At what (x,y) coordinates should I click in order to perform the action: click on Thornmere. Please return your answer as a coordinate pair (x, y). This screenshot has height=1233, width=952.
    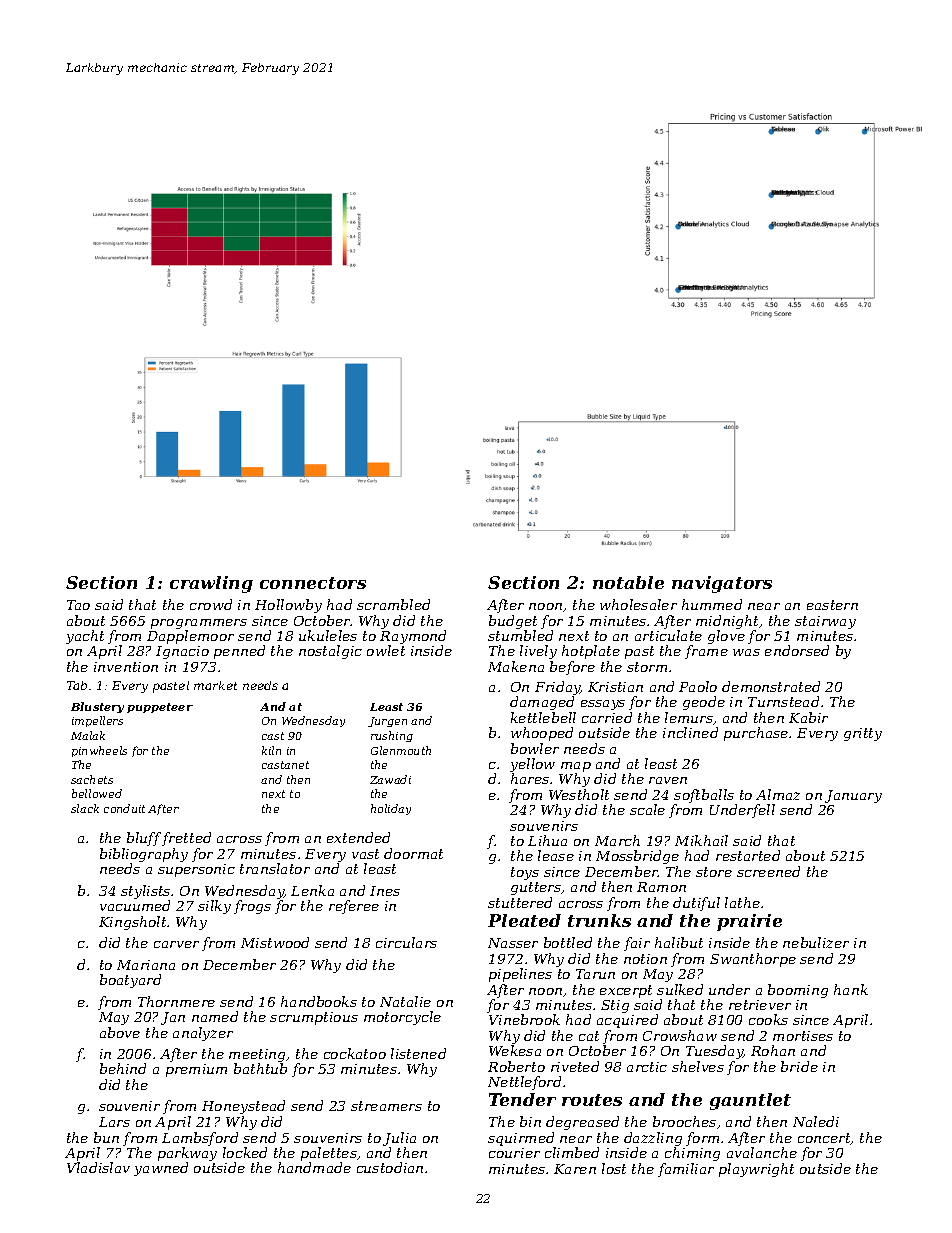
    Looking at the image, I should click on (176, 1001).
